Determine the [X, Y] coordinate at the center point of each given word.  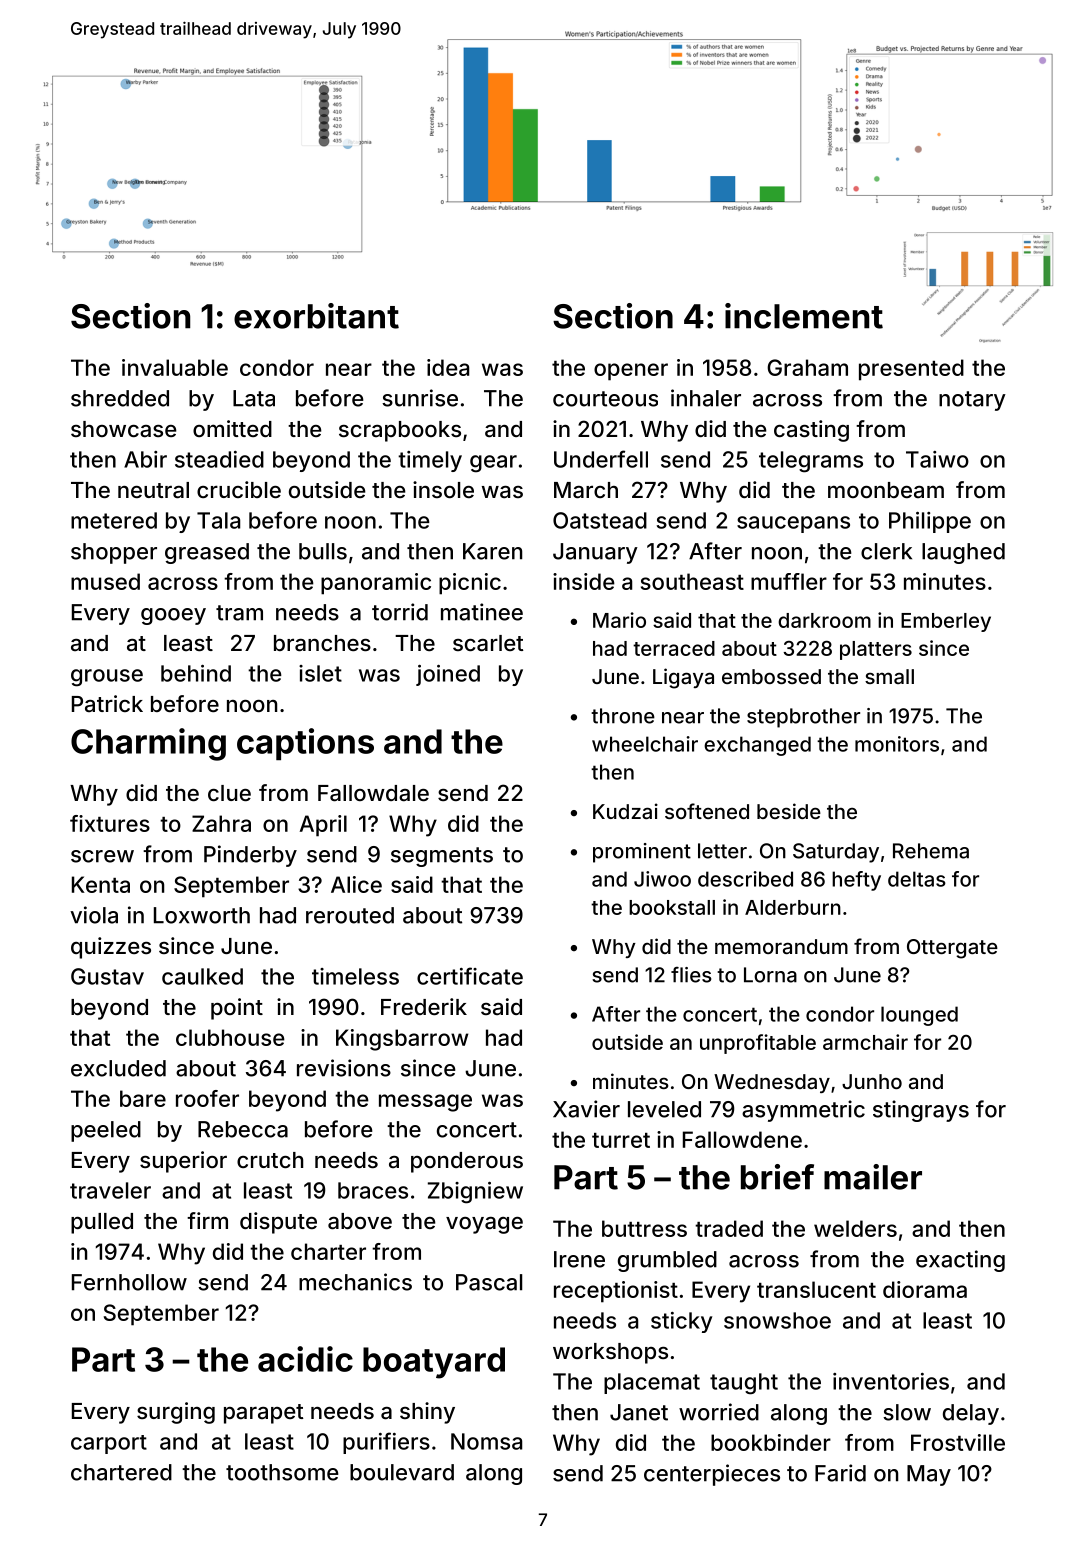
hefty [856, 881]
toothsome [282, 1472]
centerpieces [712, 1475]
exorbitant [316, 316]
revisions [344, 1068]
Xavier [586, 1109]
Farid [840, 1473]
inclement [804, 316]
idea [448, 367]
